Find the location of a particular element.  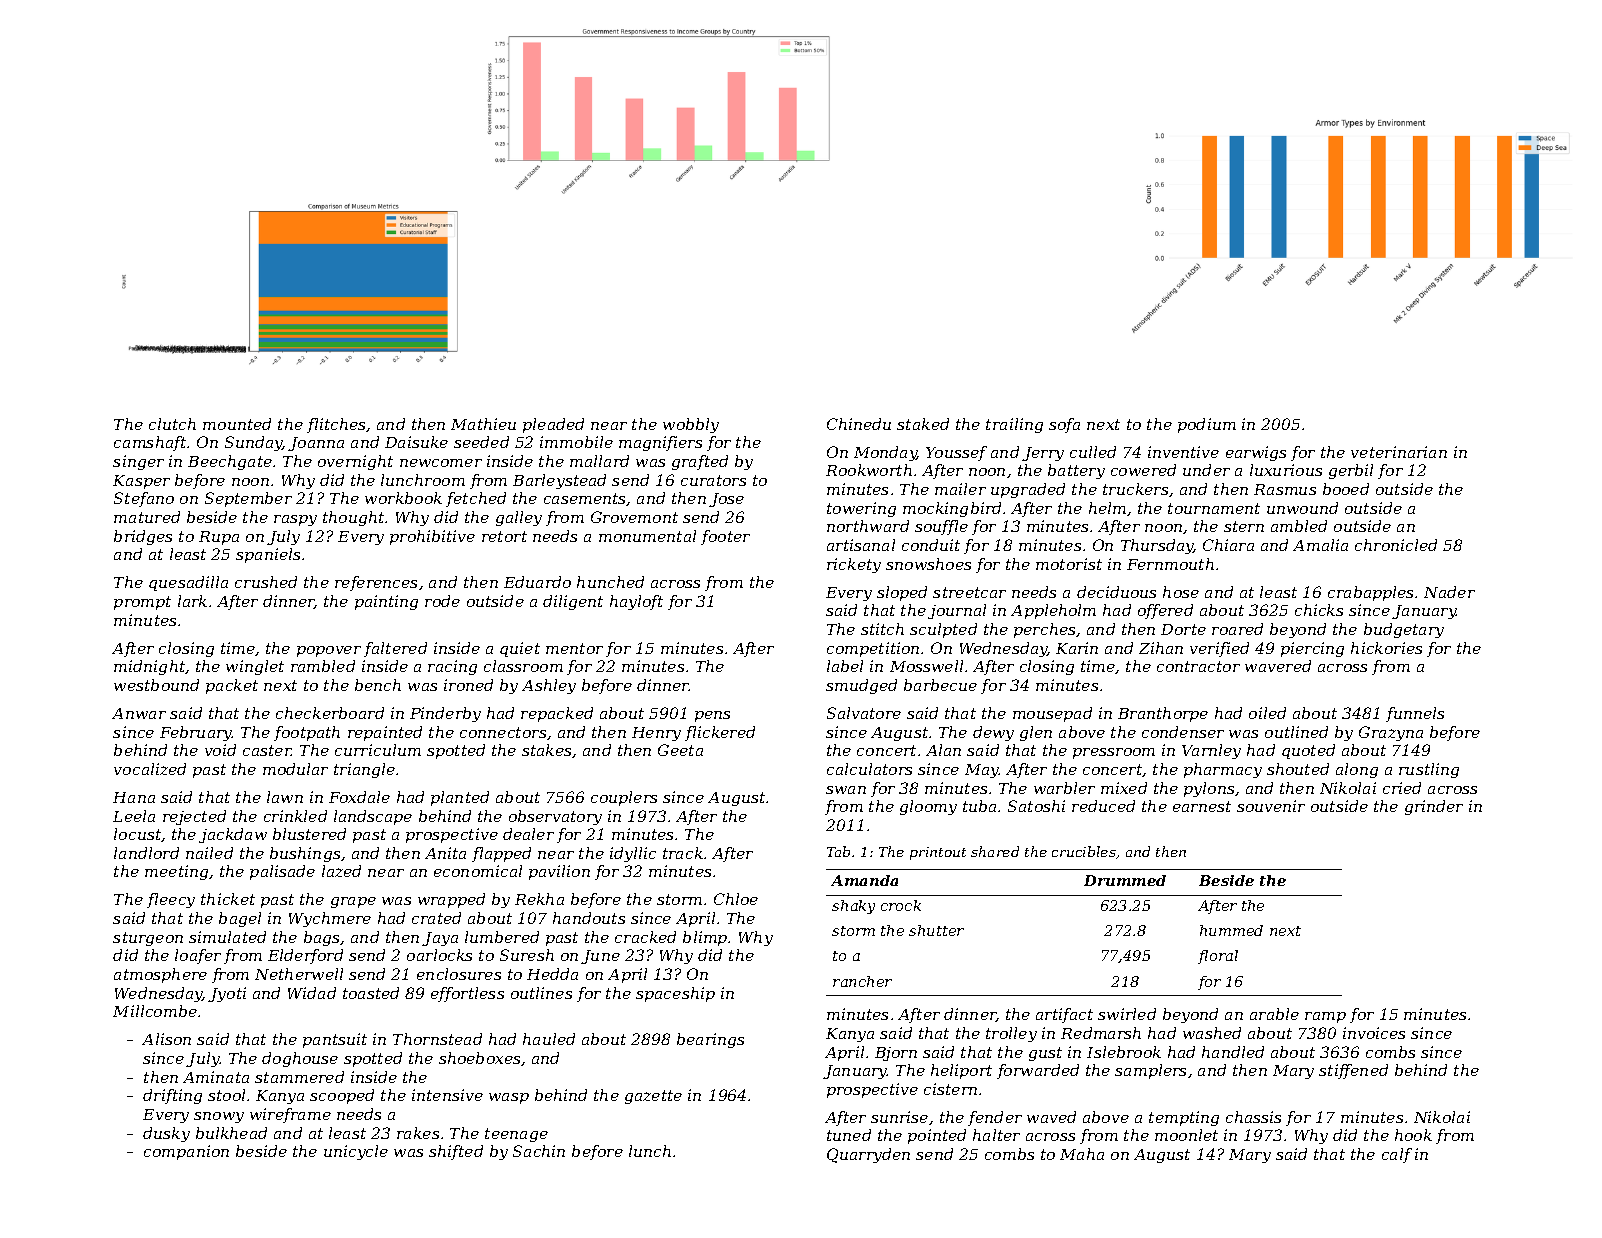

Grovemont is located at coordinates (634, 517).
